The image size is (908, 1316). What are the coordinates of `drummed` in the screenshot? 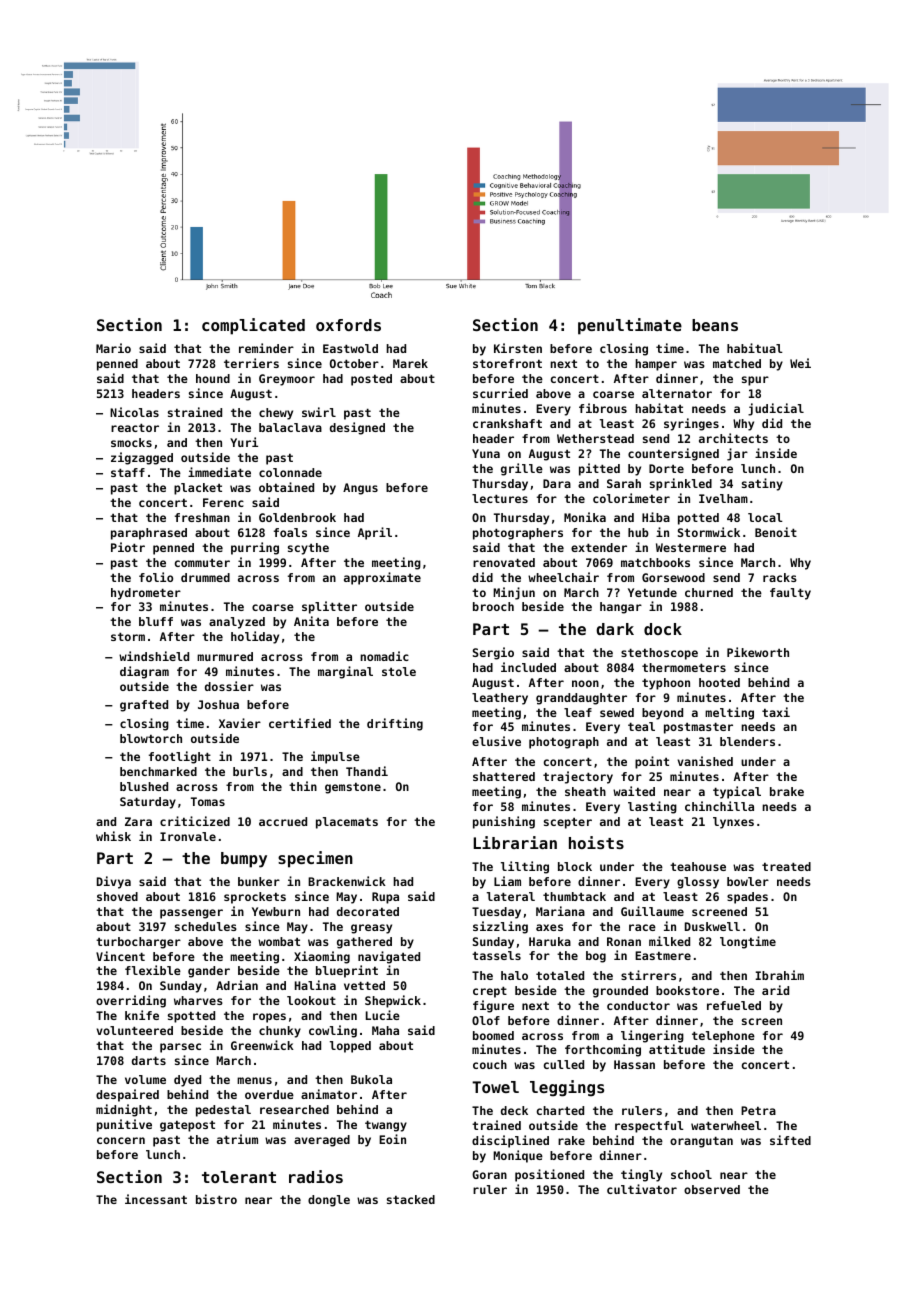 It's located at (205, 577).
